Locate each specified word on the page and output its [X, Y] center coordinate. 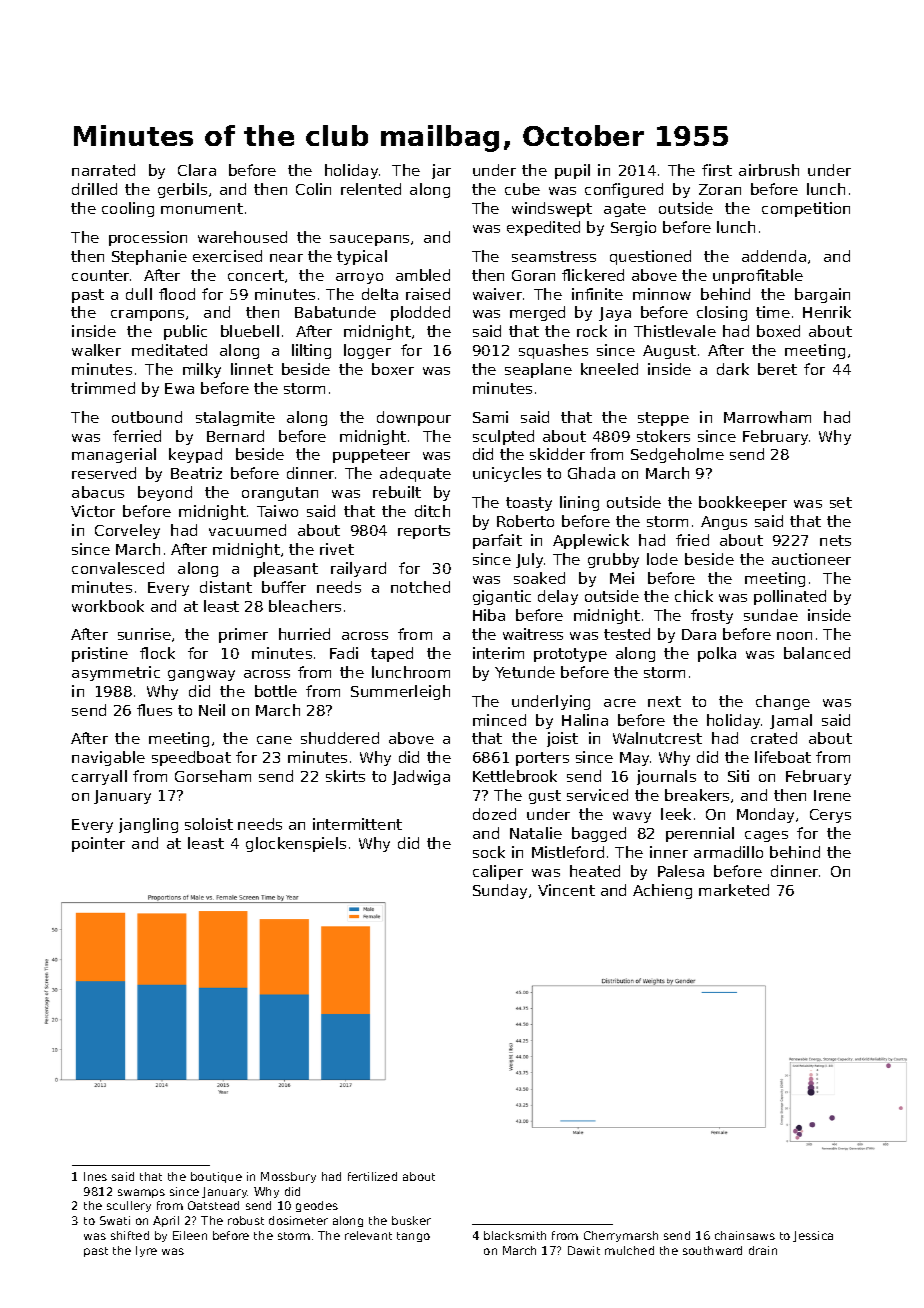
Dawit [584, 1250]
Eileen [190, 1235]
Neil [212, 710]
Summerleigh [400, 692]
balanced [817, 653]
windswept [552, 209]
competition [806, 209]
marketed [734, 890]
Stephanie [149, 257]
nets [835, 540]
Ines [95, 1176]
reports [424, 532]
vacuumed [247, 530]
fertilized [372, 1176]
